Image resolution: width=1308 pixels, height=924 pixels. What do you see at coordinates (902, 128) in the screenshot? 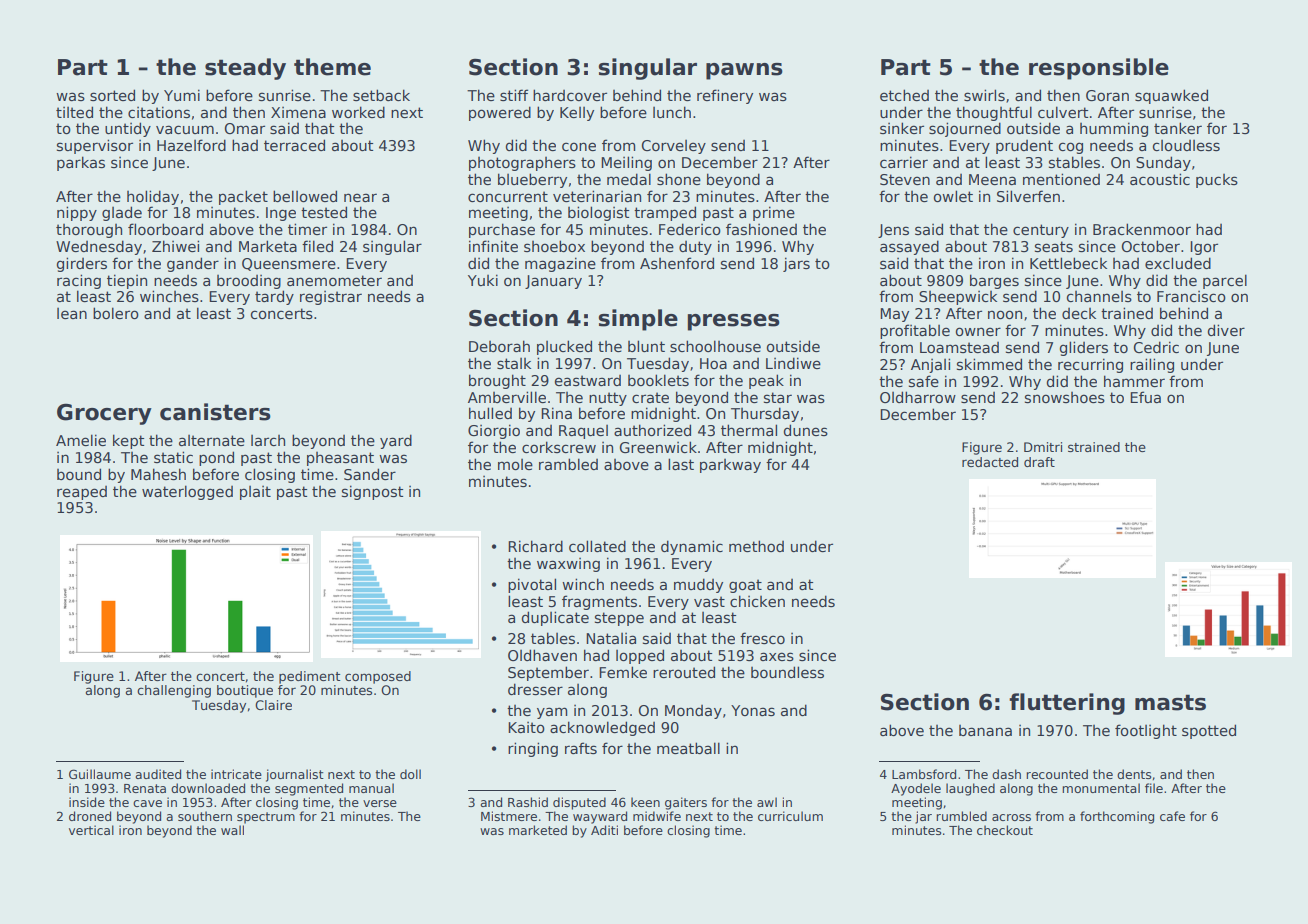
I see `sinker` at bounding box center [902, 128].
